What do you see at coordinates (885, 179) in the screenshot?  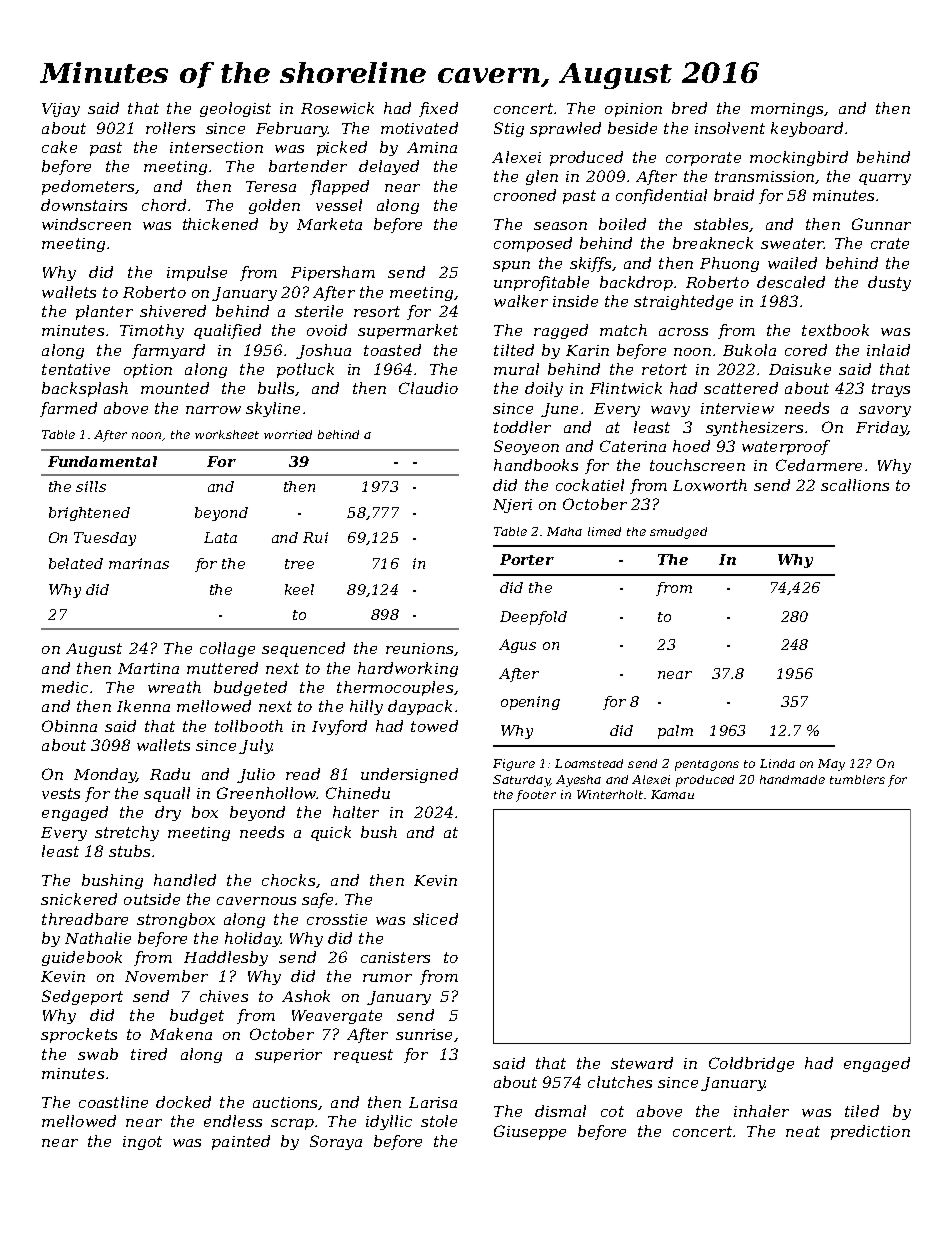 I see `quarry` at bounding box center [885, 179].
